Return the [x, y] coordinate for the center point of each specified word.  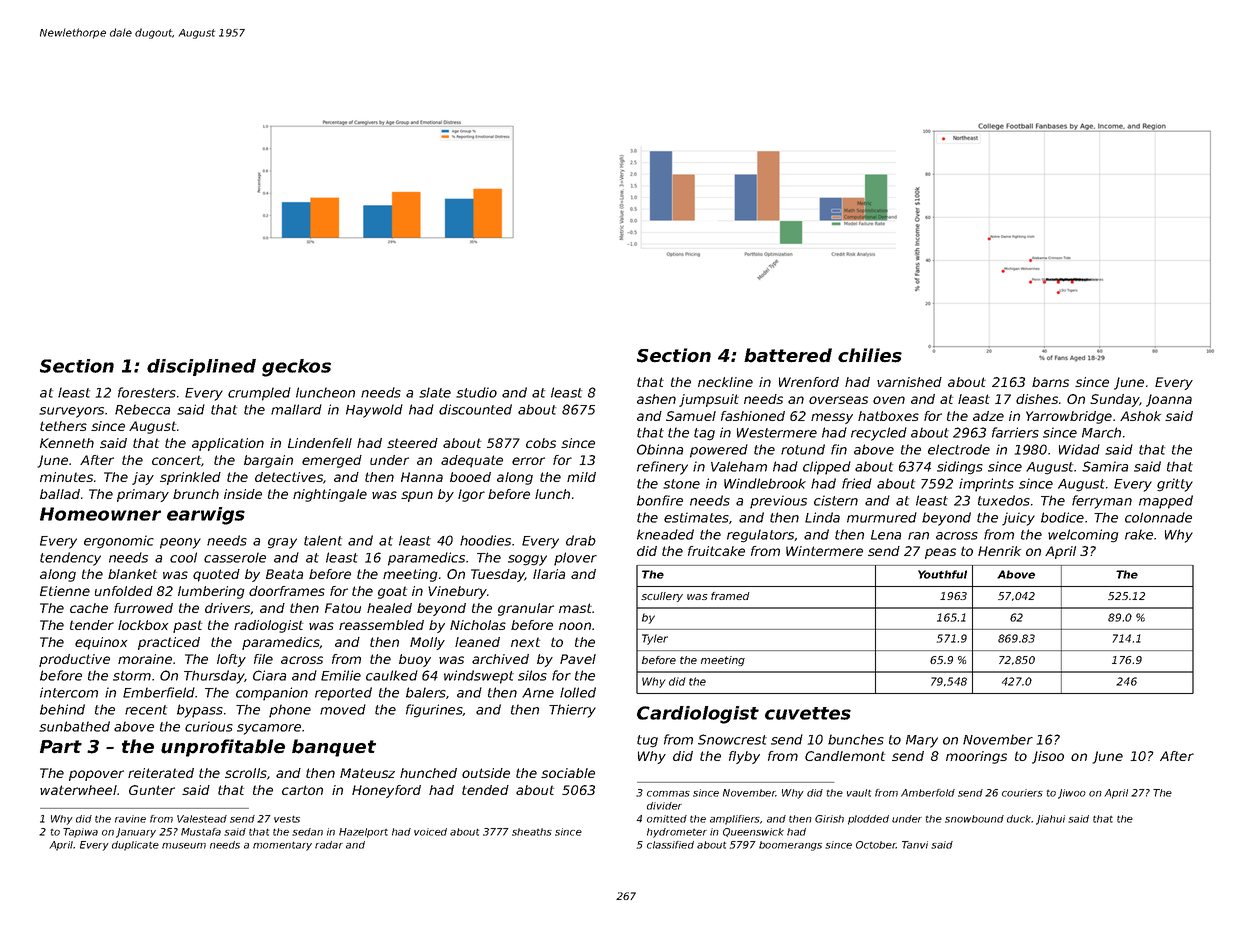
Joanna [1169, 400]
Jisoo [1048, 757]
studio [476, 392]
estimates [696, 517]
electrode [959, 449]
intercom [69, 692]
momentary [282, 846]
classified [670, 845]
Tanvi [915, 845]
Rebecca [142, 409]
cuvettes [808, 713]
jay [143, 478]
